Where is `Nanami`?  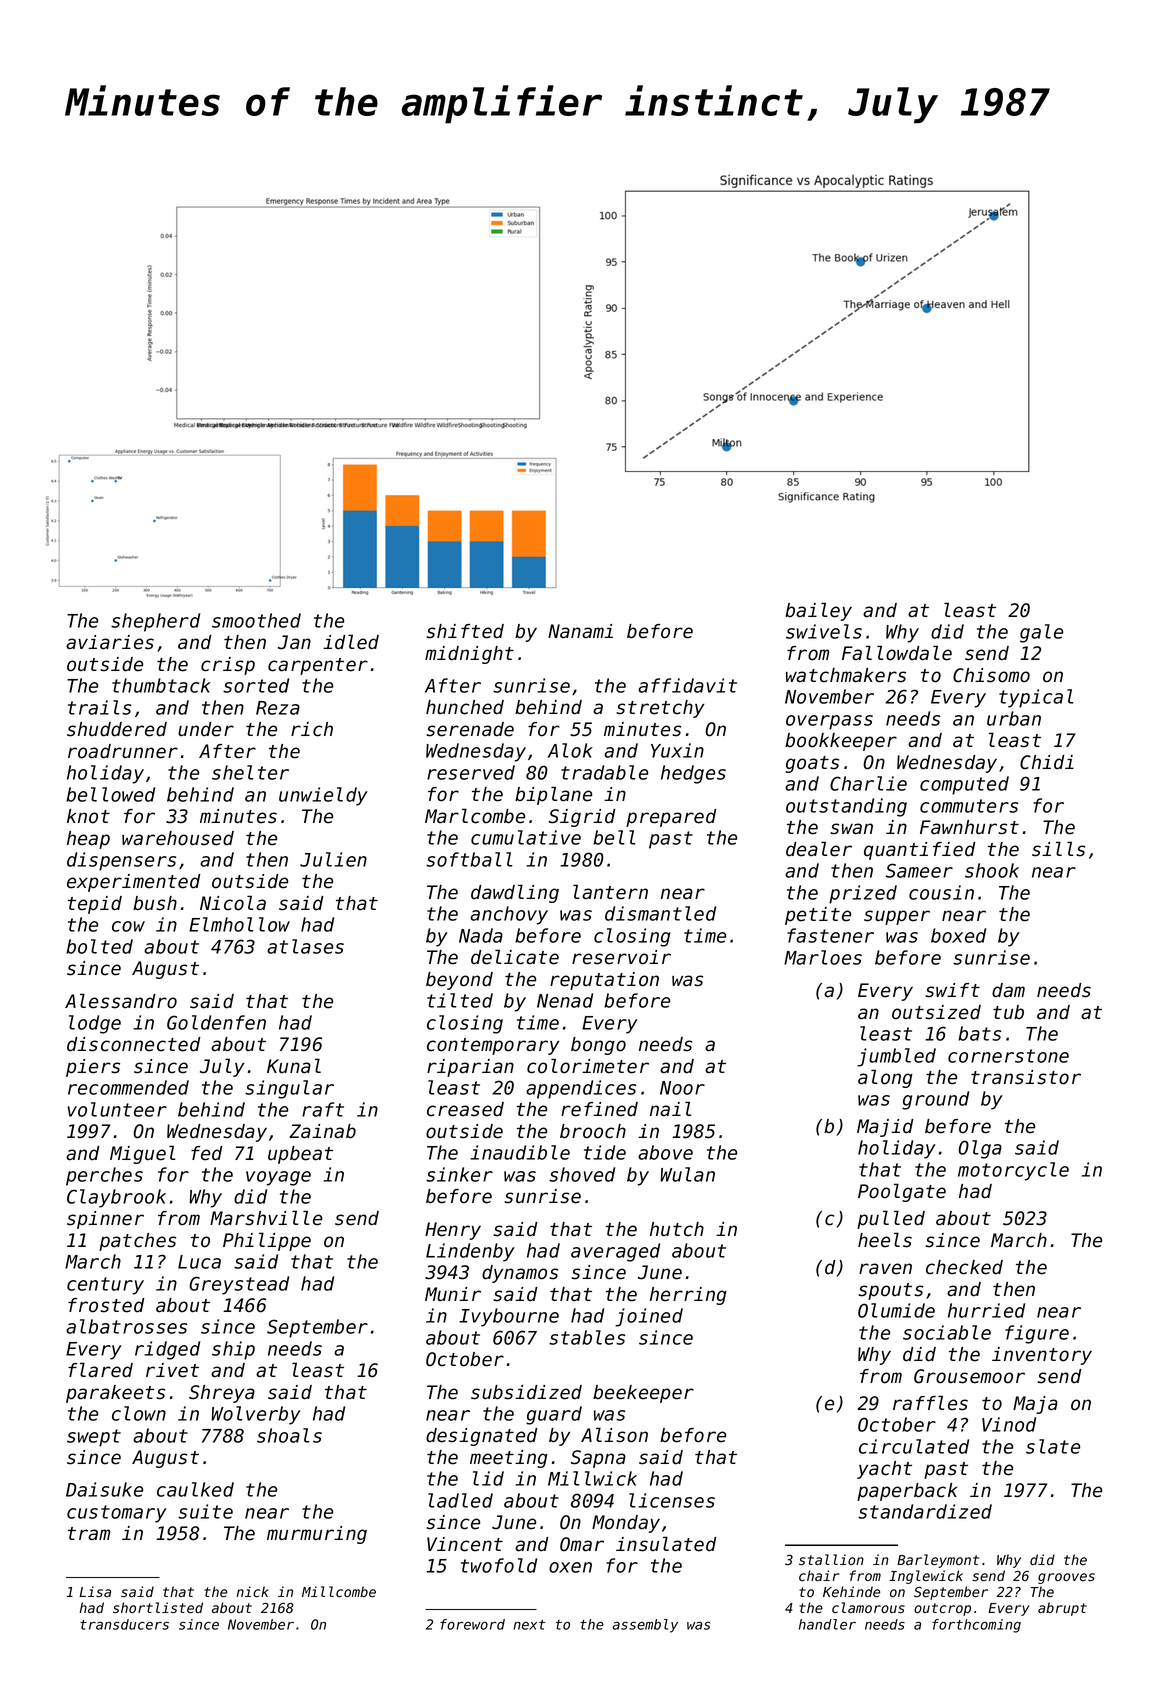 Nanami is located at coordinates (580, 631).
